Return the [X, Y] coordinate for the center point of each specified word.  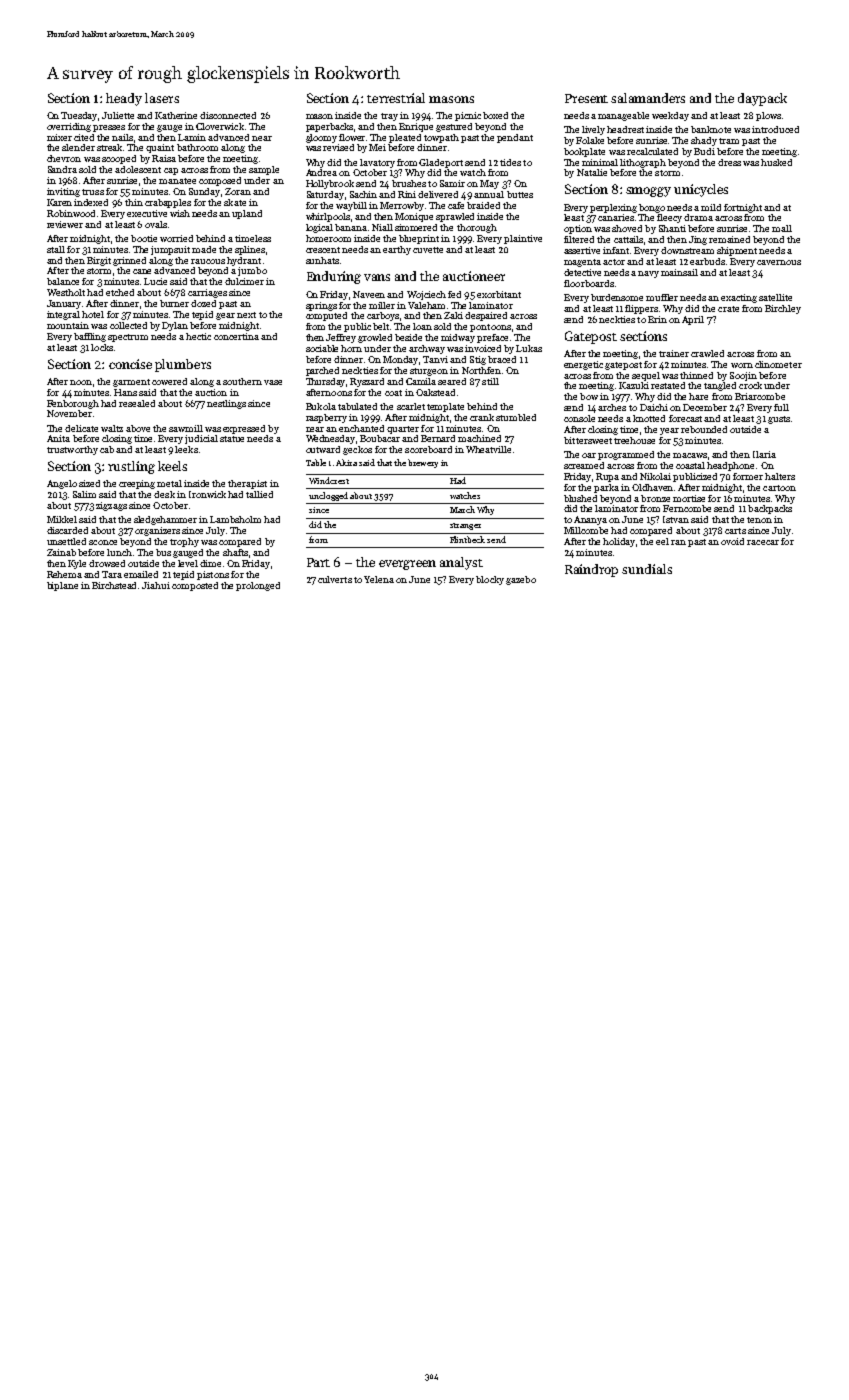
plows [768, 116]
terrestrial [396, 98]
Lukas [529, 348]
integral [63, 315]
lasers [162, 98]
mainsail [679, 272]
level [188, 563]
